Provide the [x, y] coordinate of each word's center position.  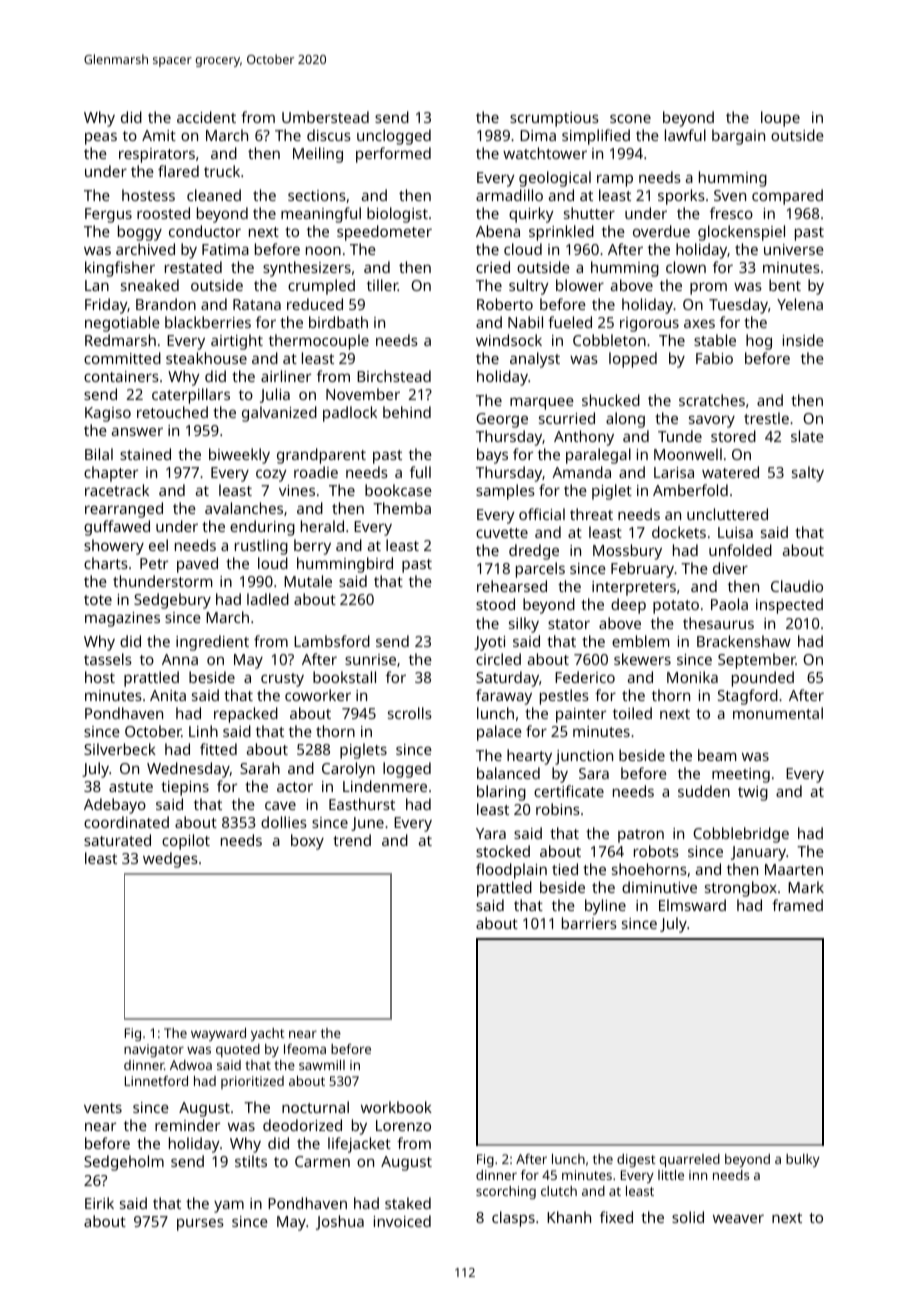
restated [193, 267]
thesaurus [718, 623]
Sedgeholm [124, 1163]
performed [393, 155]
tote [98, 600]
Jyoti [489, 643]
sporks [681, 197]
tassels [108, 659]
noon [323, 250]
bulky [803, 1160]
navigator [154, 1050]
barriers [589, 923]
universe [794, 249]
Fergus [108, 215]
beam [717, 755]
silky [524, 625]
